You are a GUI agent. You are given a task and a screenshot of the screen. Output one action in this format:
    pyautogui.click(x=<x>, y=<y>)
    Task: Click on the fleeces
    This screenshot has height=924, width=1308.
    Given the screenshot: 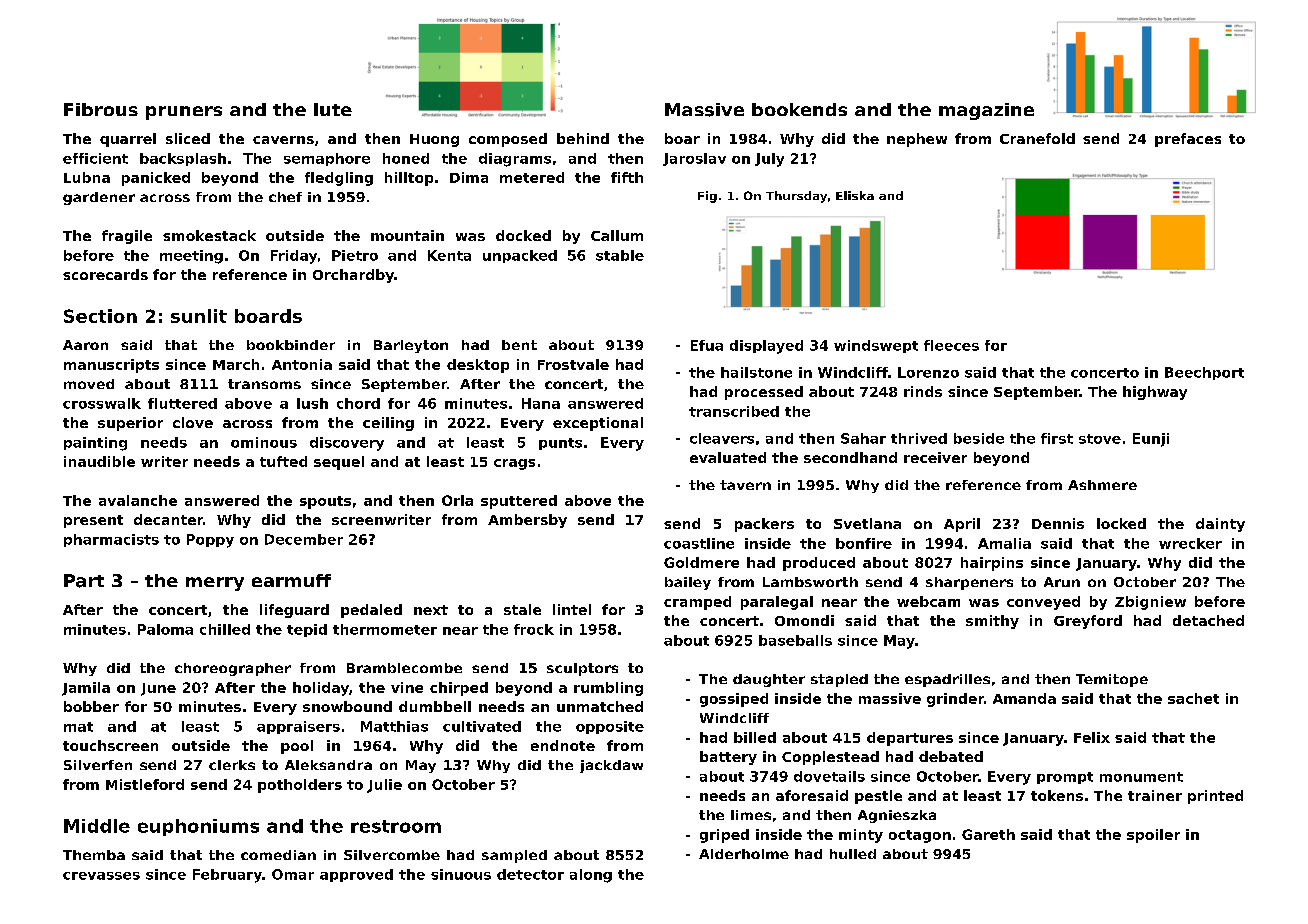 What is the action you would take?
    pyautogui.click(x=951, y=345)
